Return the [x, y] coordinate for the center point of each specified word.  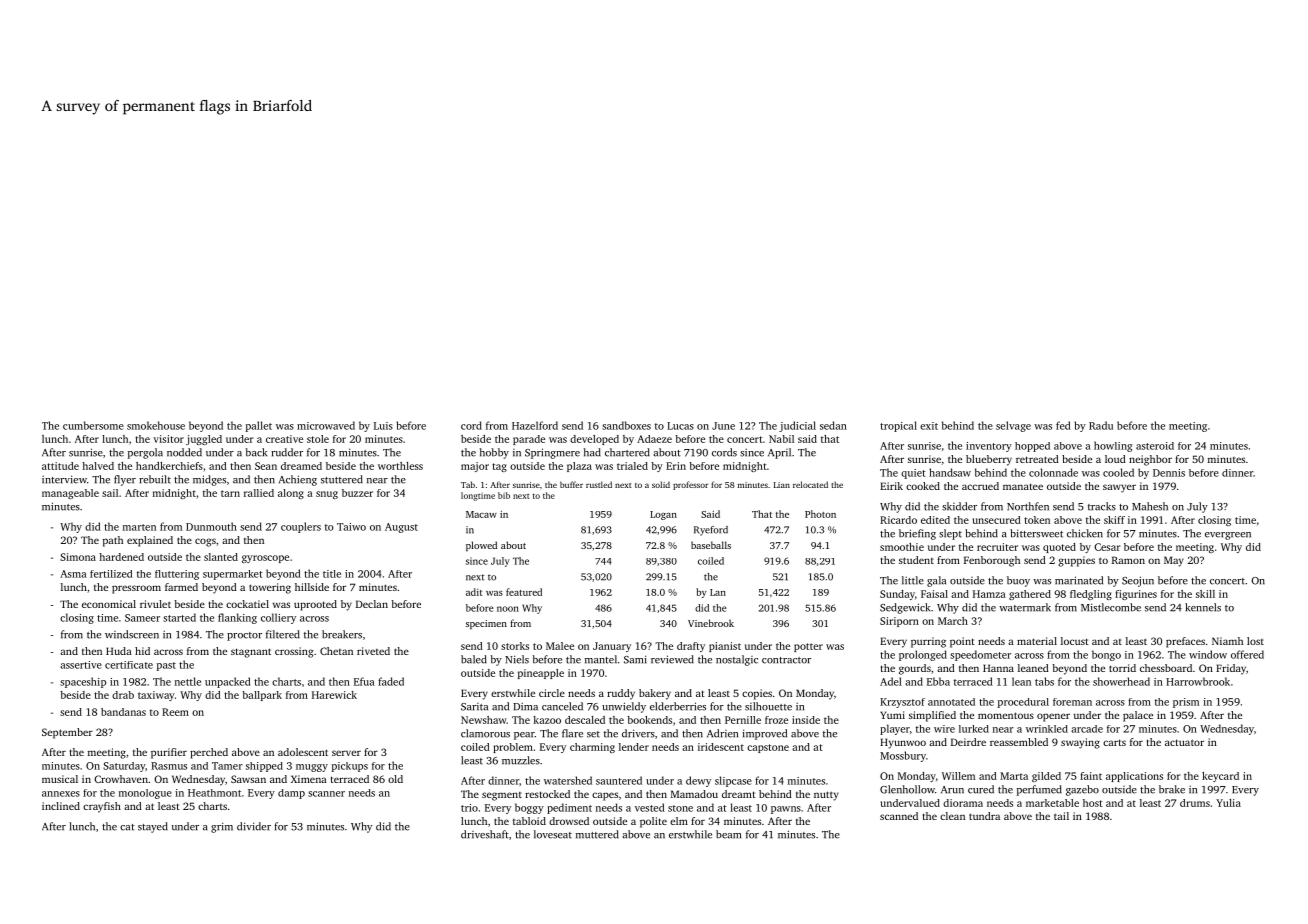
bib [504, 495]
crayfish [102, 807]
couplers [301, 527]
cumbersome [93, 425]
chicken [1085, 533]
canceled [562, 706]
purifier [169, 753]
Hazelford [535, 425]
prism [1186, 703]
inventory [989, 447]
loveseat [553, 834]
